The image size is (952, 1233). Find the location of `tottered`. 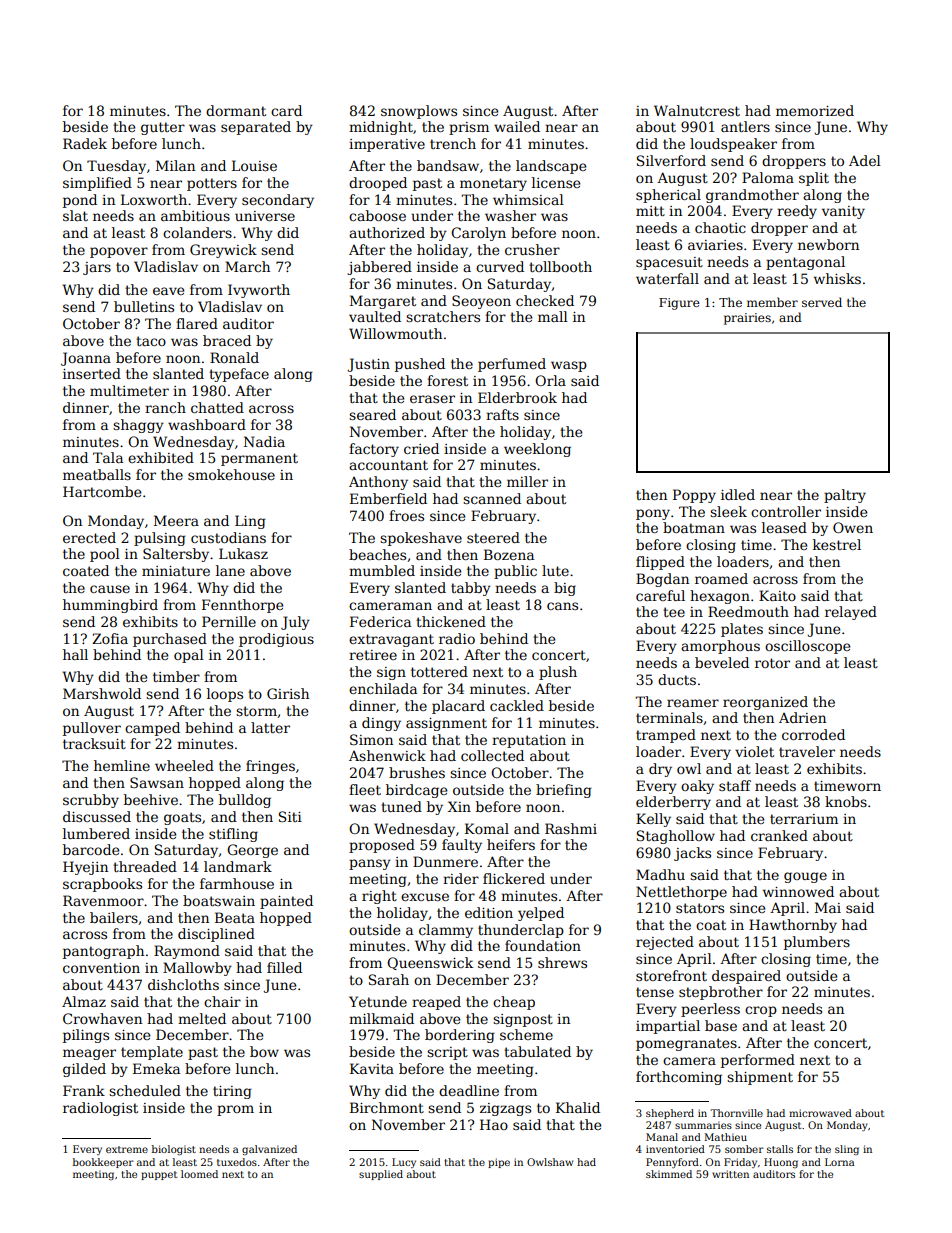

tottered is located at coordinates (439, 671).
